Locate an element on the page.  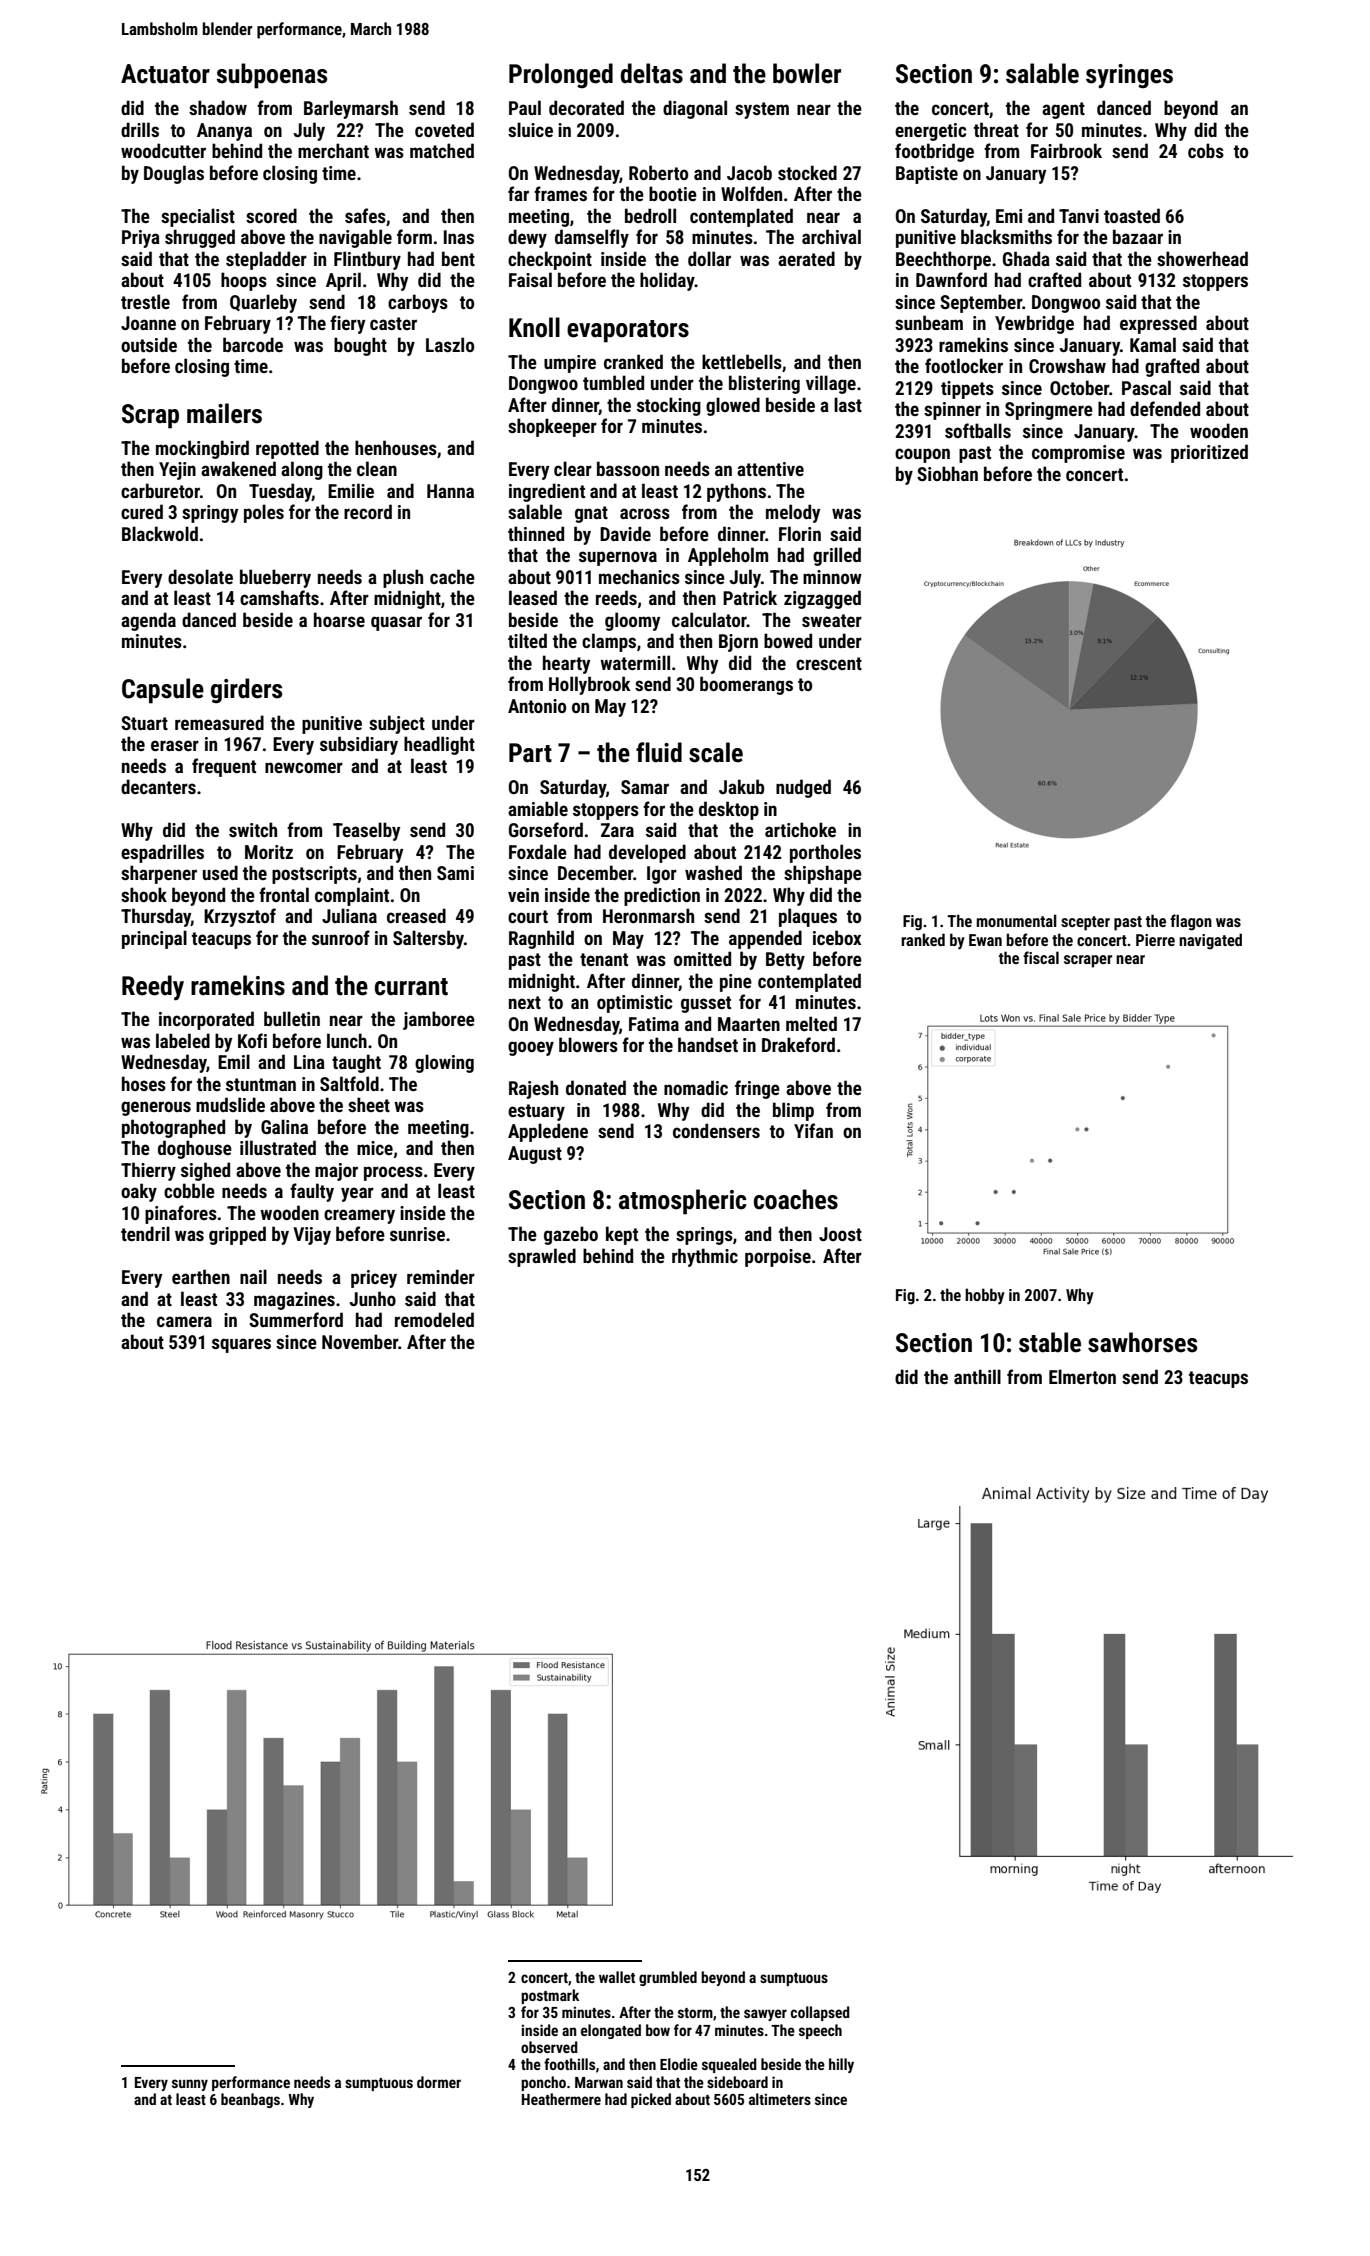
anthill is located at coordinates (977, 1376).
